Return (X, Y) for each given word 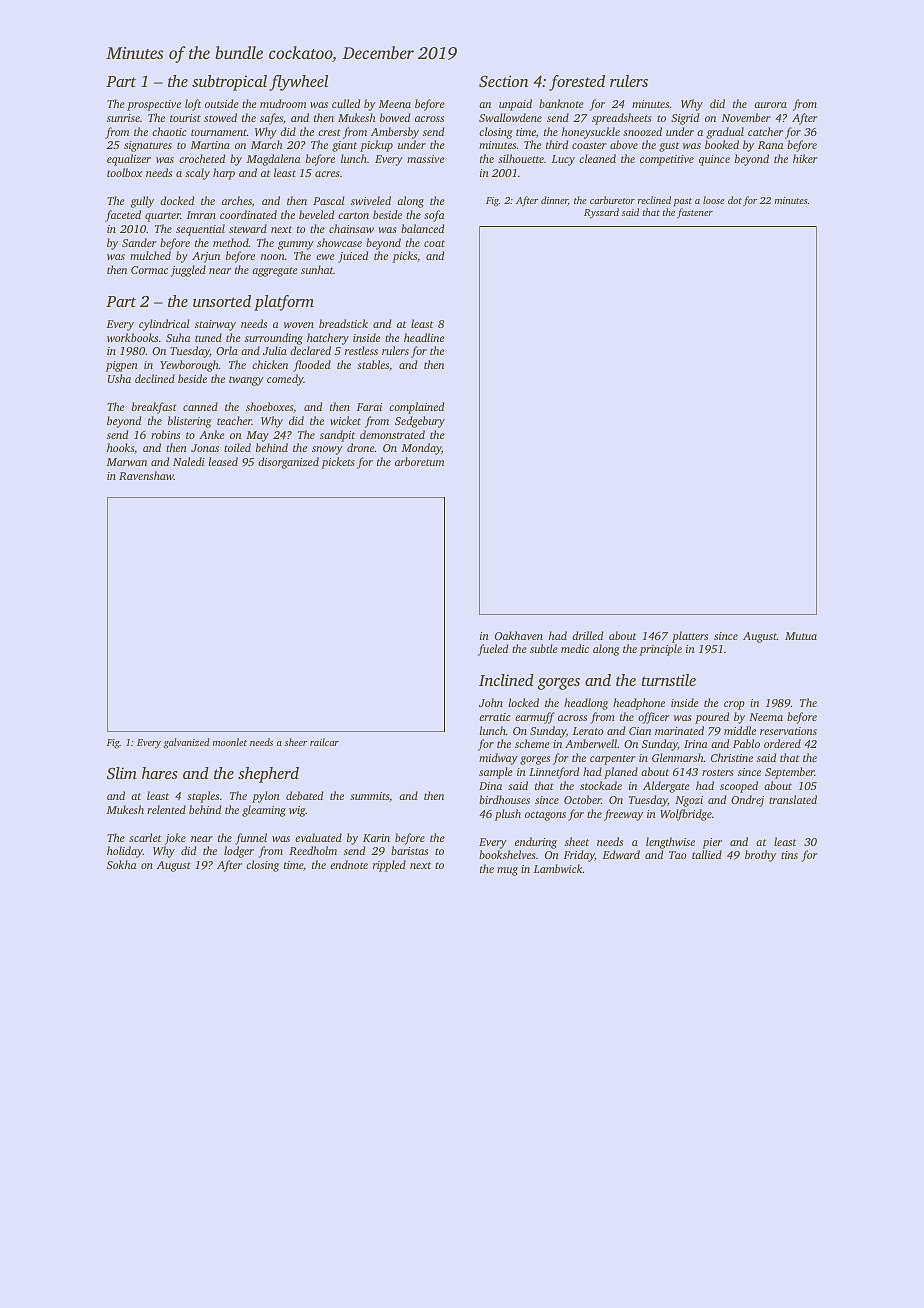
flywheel (299, 83)
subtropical (229, 83)
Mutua (801, 636)
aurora (770, 105)
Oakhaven (519, 635)
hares (160, 773)
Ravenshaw (146, 475)
